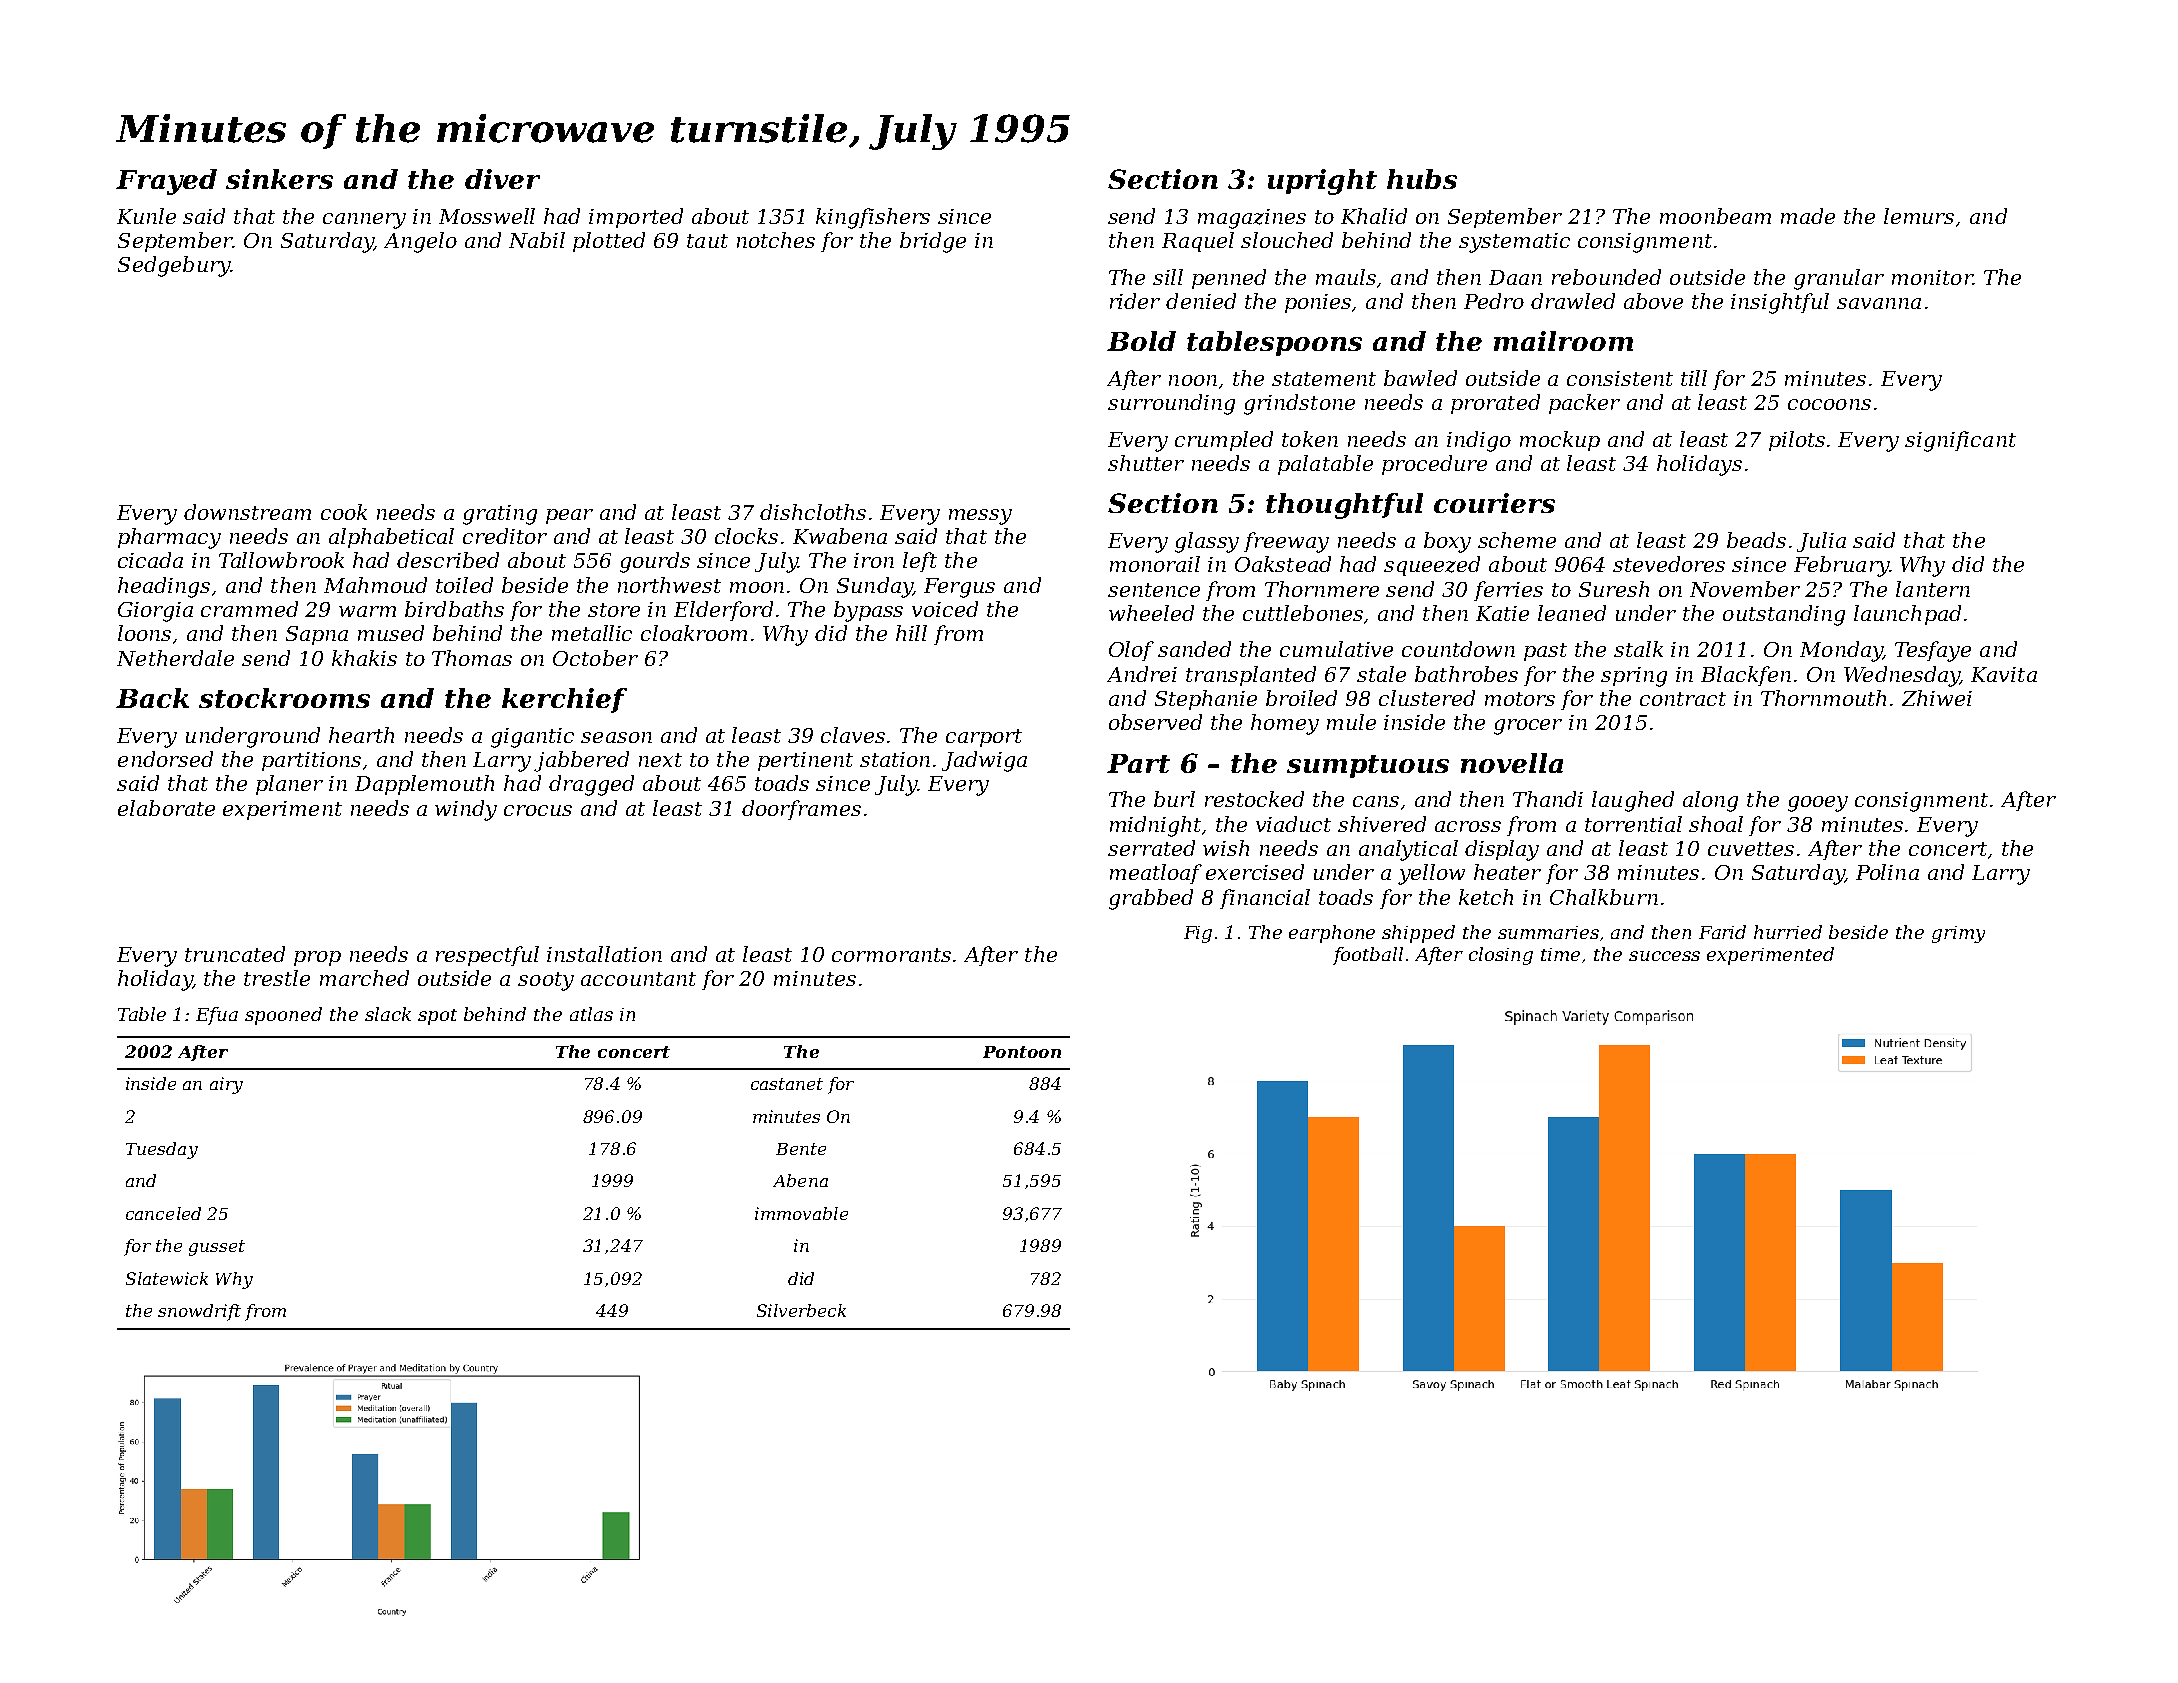 This page has width=2178, height=1683. What do you see at coordinates (801, 1310) in the page?
I see `Silverbeck` at bounding box center [801, 1310].
